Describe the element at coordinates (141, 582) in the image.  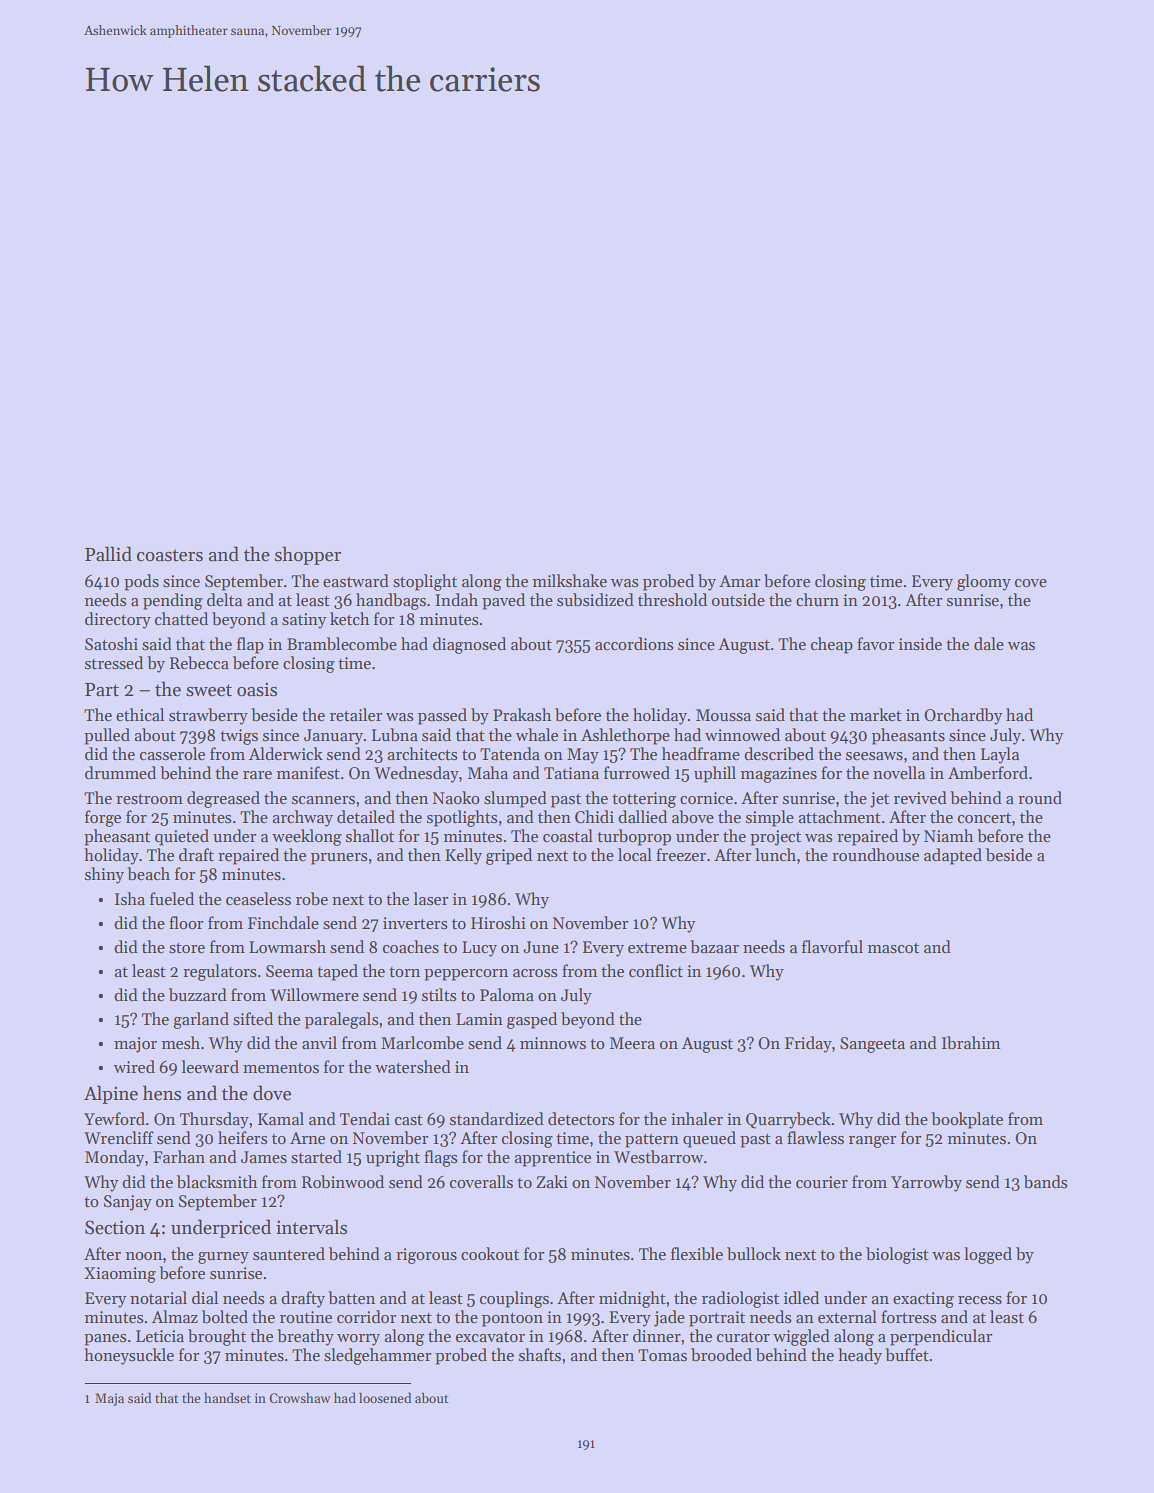
I see `pods` at that location.
